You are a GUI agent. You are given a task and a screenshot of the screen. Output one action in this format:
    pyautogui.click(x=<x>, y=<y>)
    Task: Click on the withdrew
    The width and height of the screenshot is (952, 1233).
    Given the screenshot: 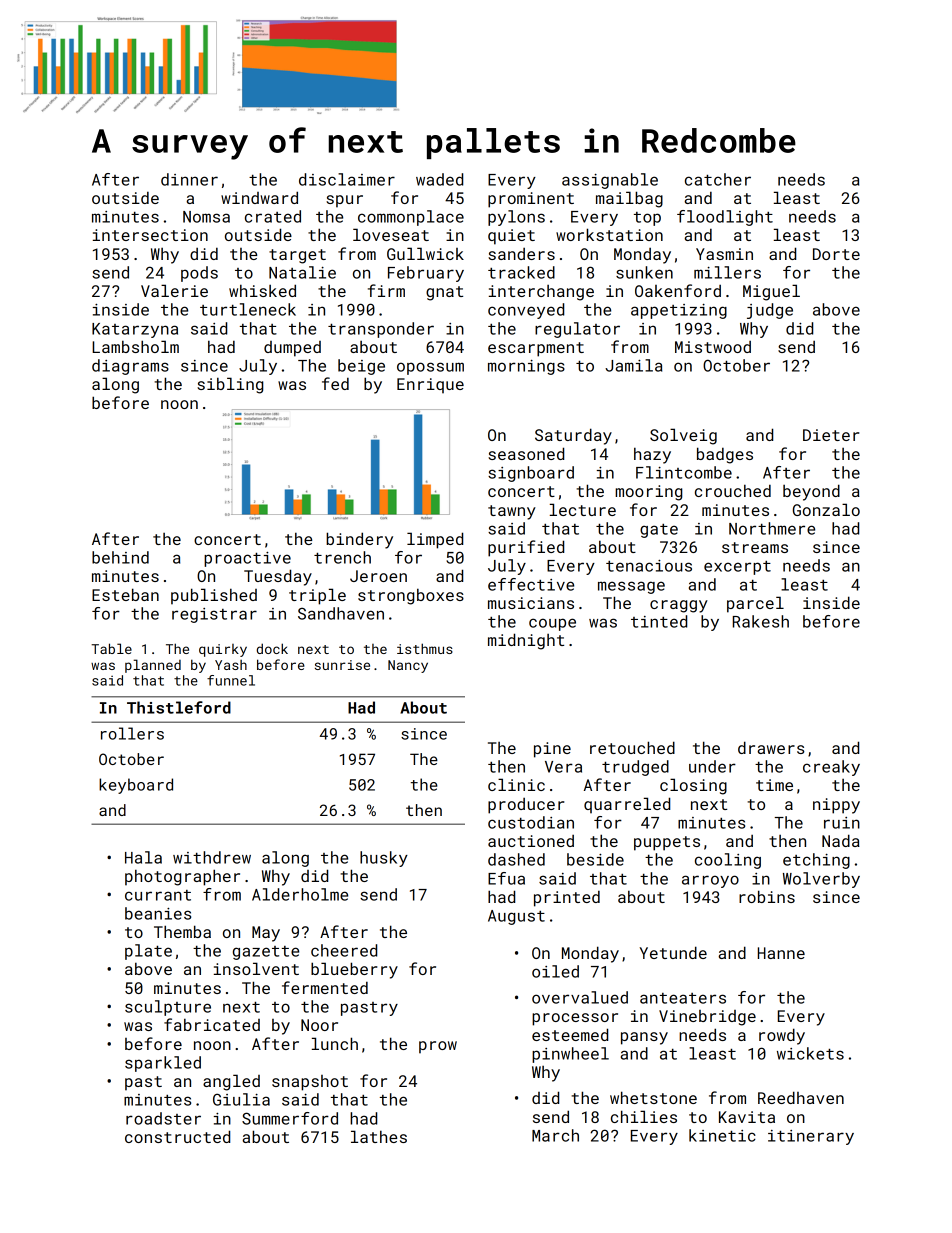 What is the action you would take?
    pyautogui.click(x=212, y=857)
